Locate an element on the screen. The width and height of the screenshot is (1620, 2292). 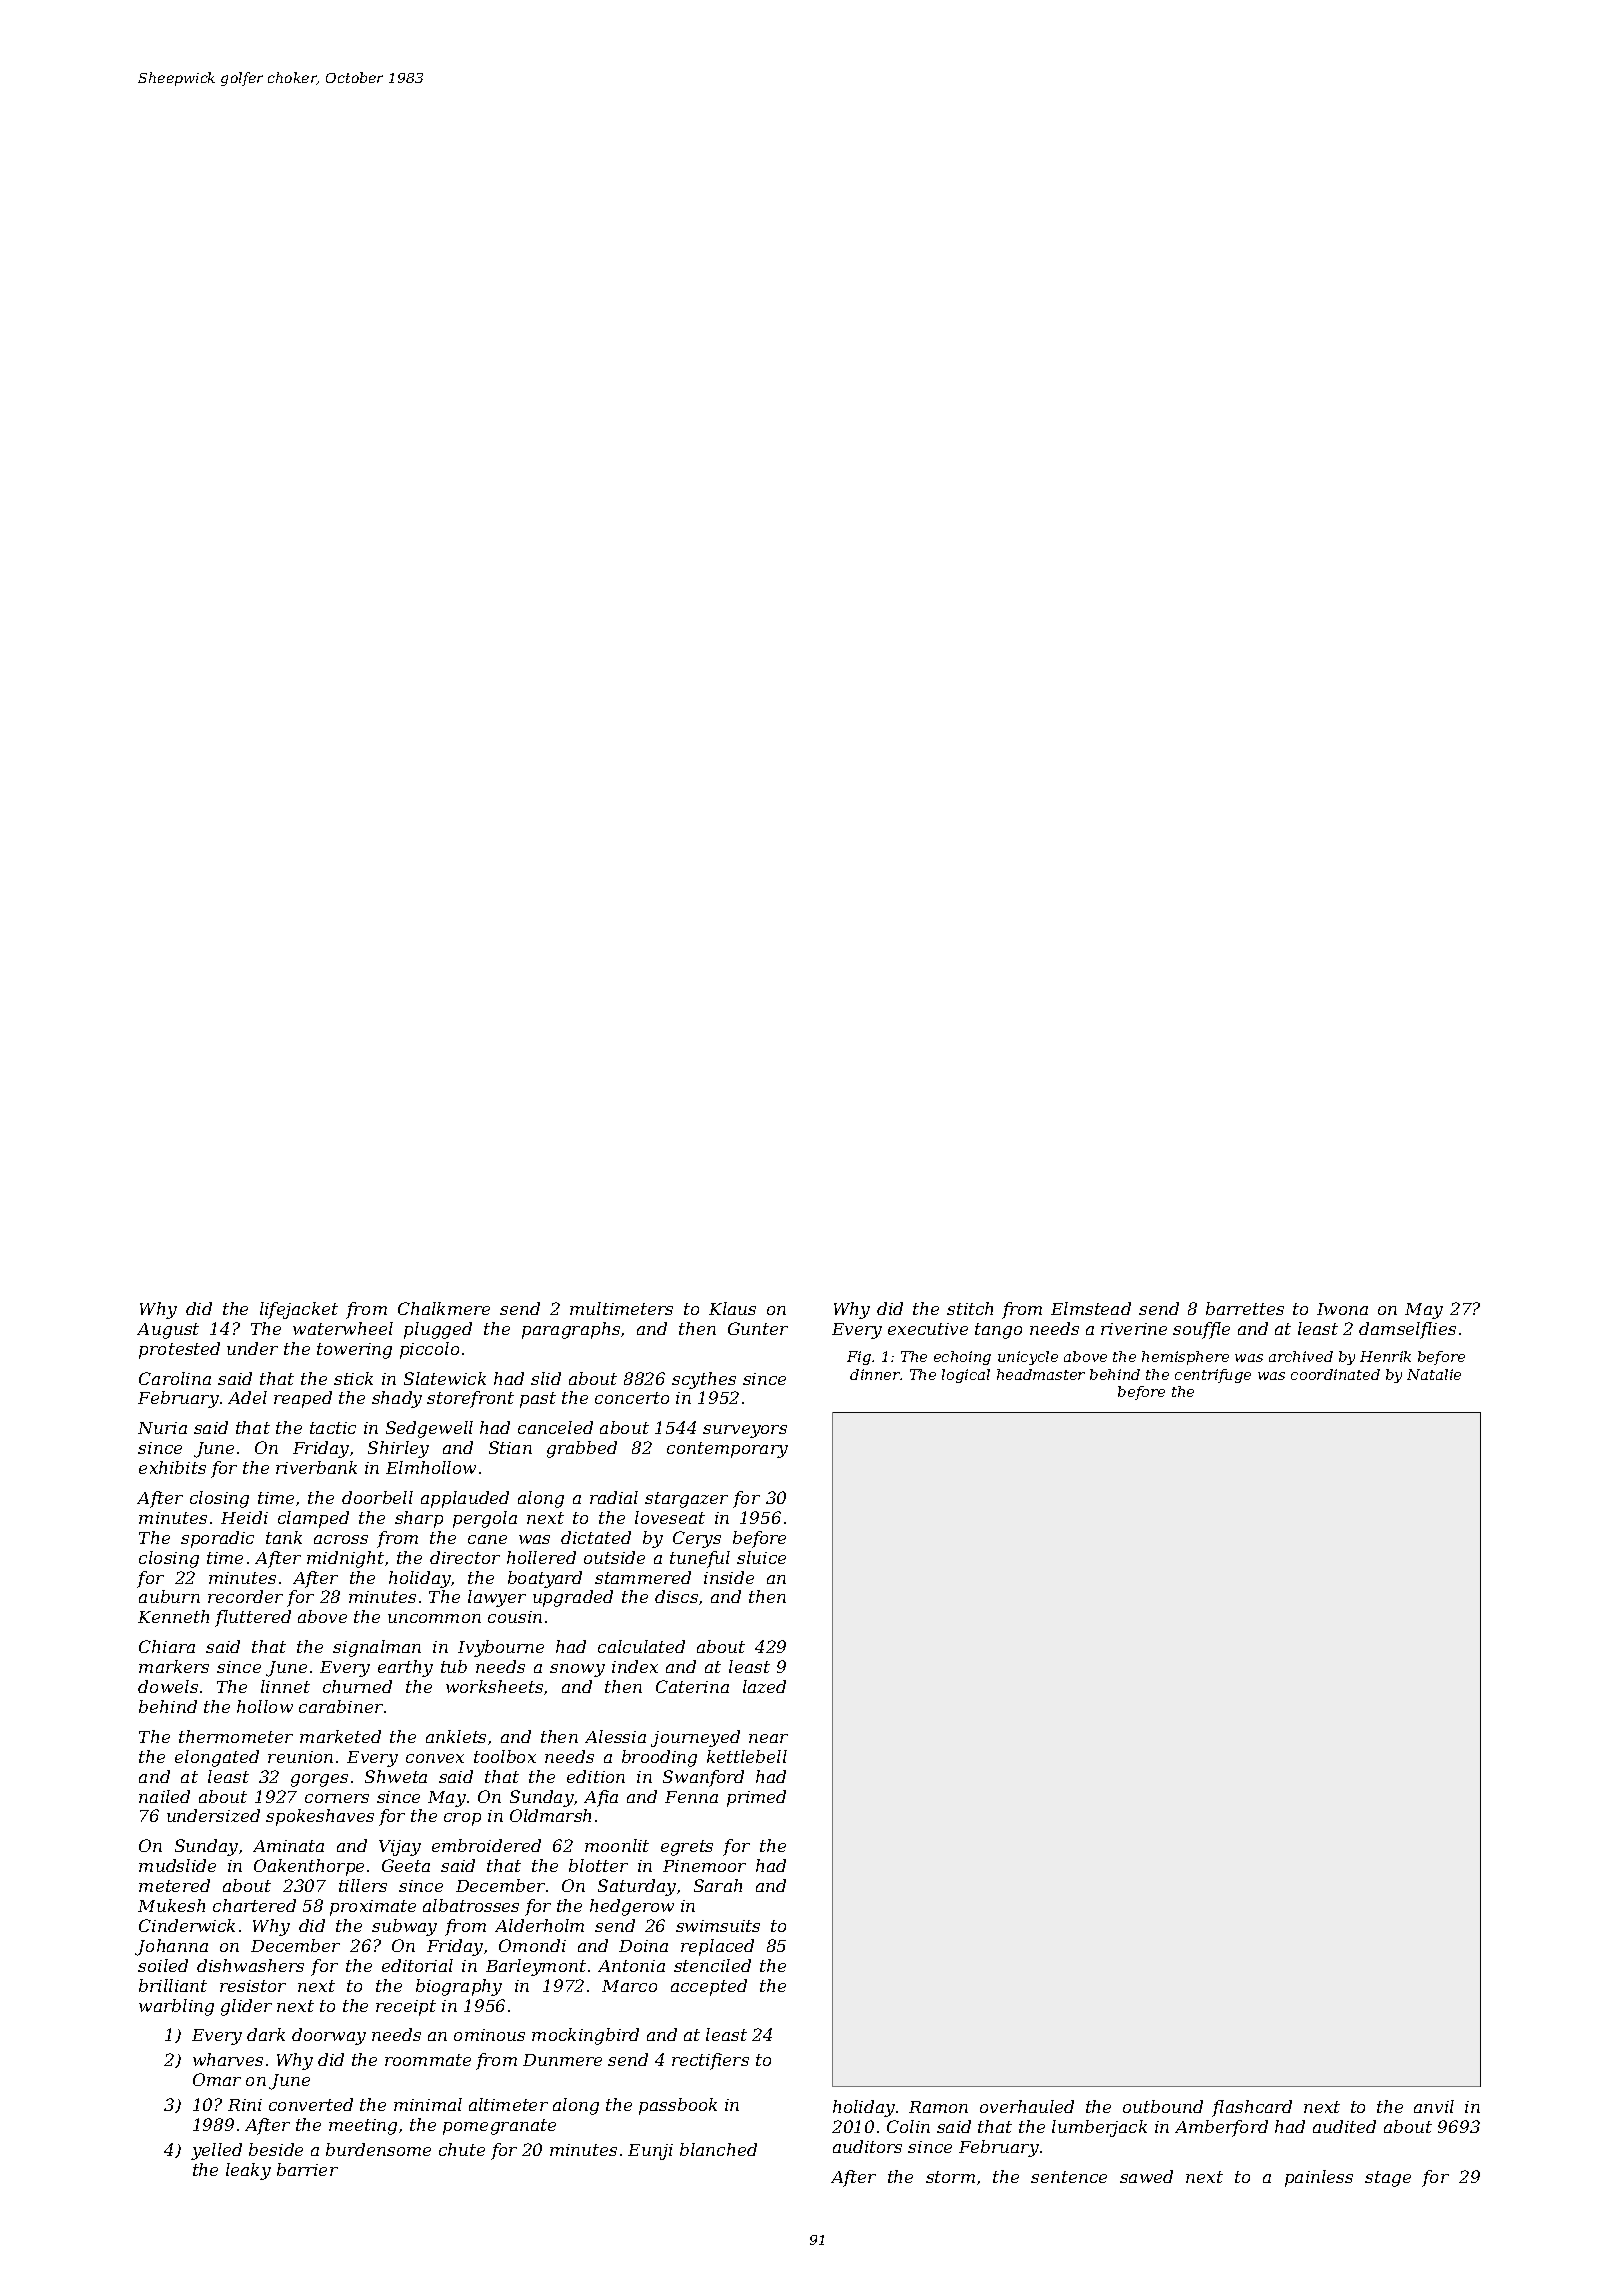
anvil is located at coordinates (1434, 2106).
